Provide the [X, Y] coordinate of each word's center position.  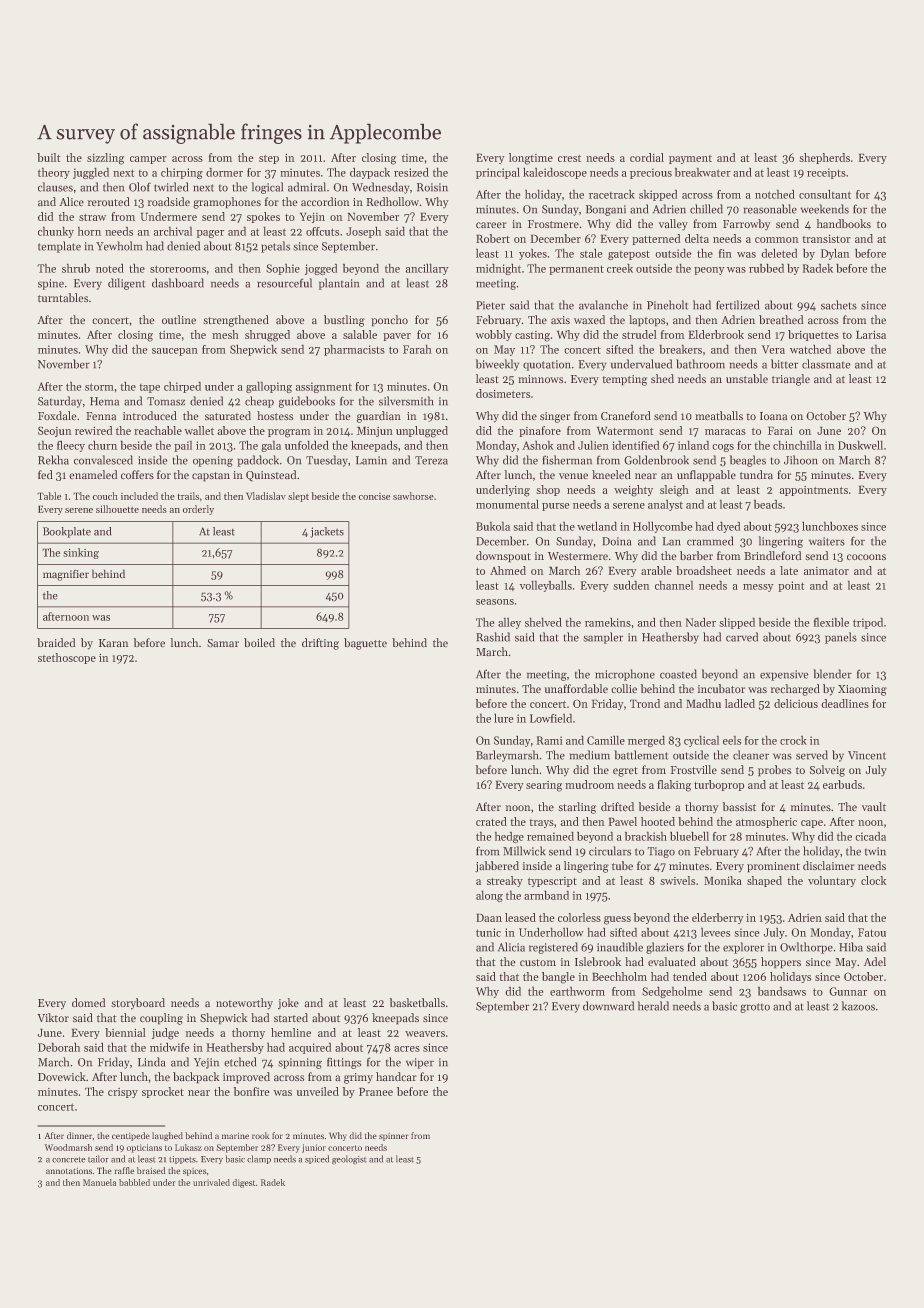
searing [544, 786]
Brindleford [772, 555]
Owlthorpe [806, 948]
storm [99, 387]
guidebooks [307, 402]
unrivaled [211, 1182]
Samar [223, 643]
